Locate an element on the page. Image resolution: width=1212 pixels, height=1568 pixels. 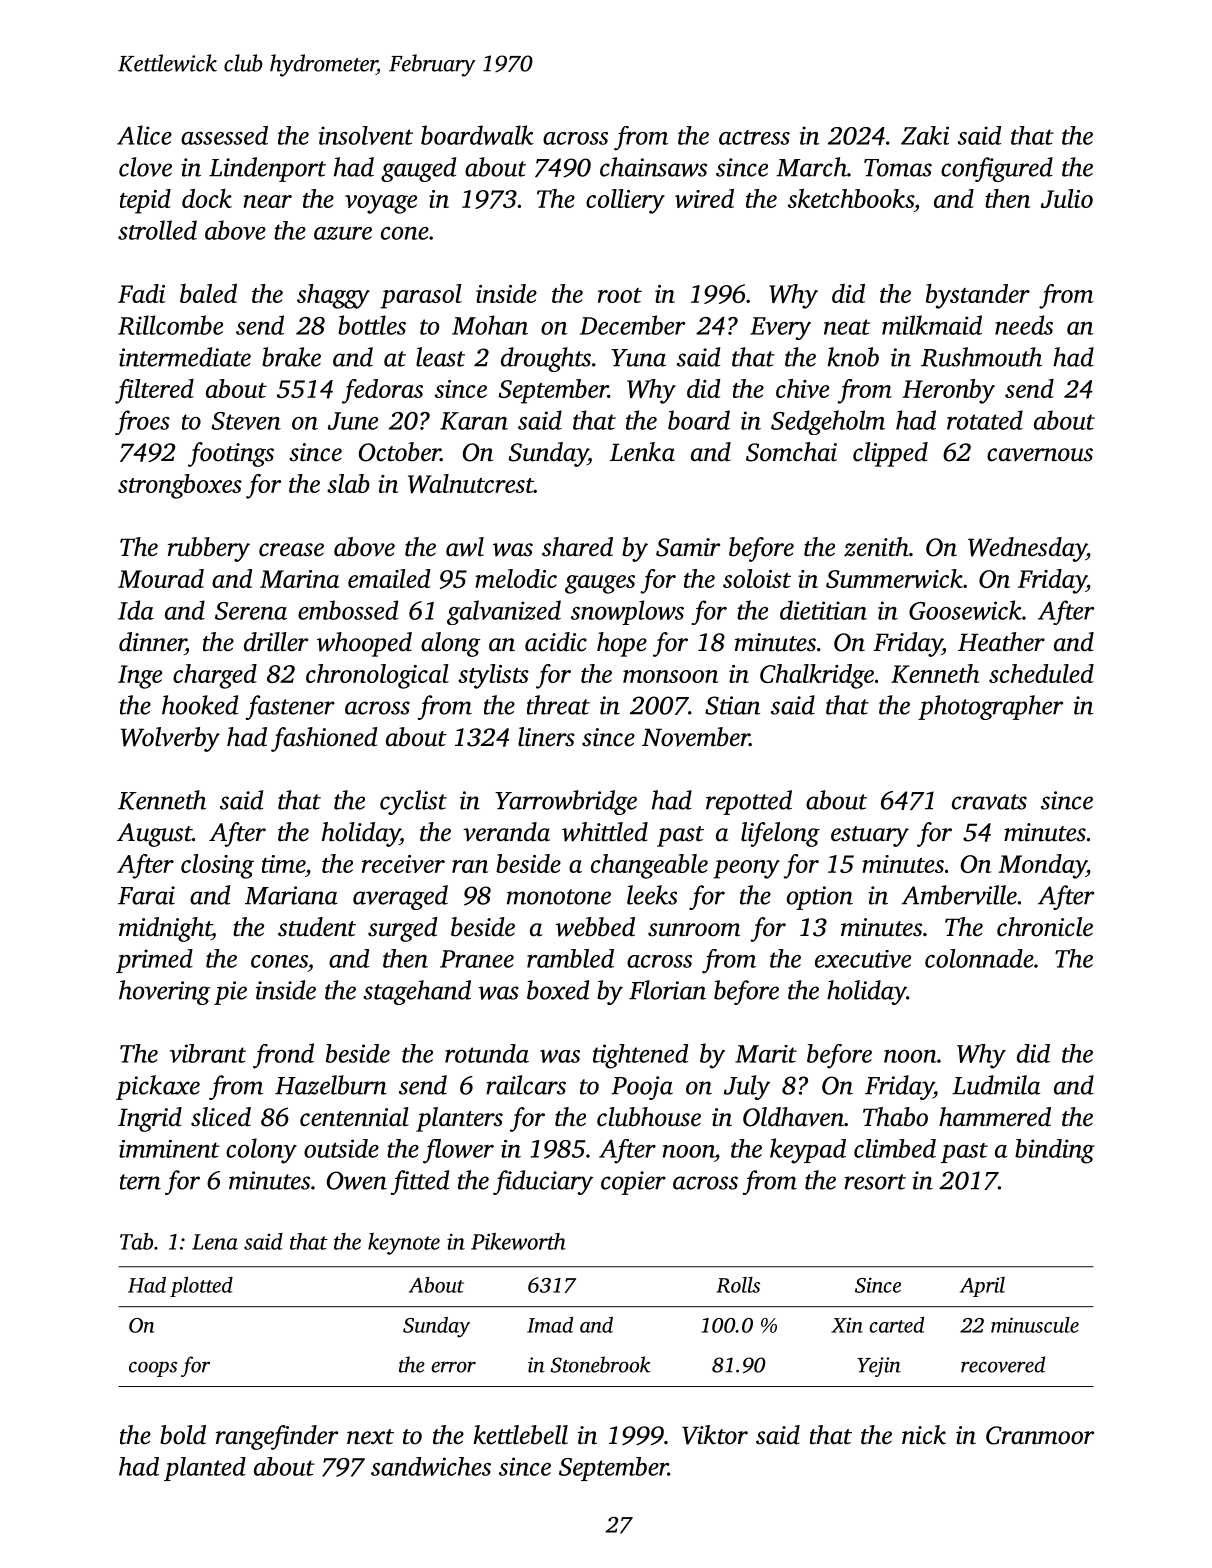
estuary is located at coordinates (870, 836).
